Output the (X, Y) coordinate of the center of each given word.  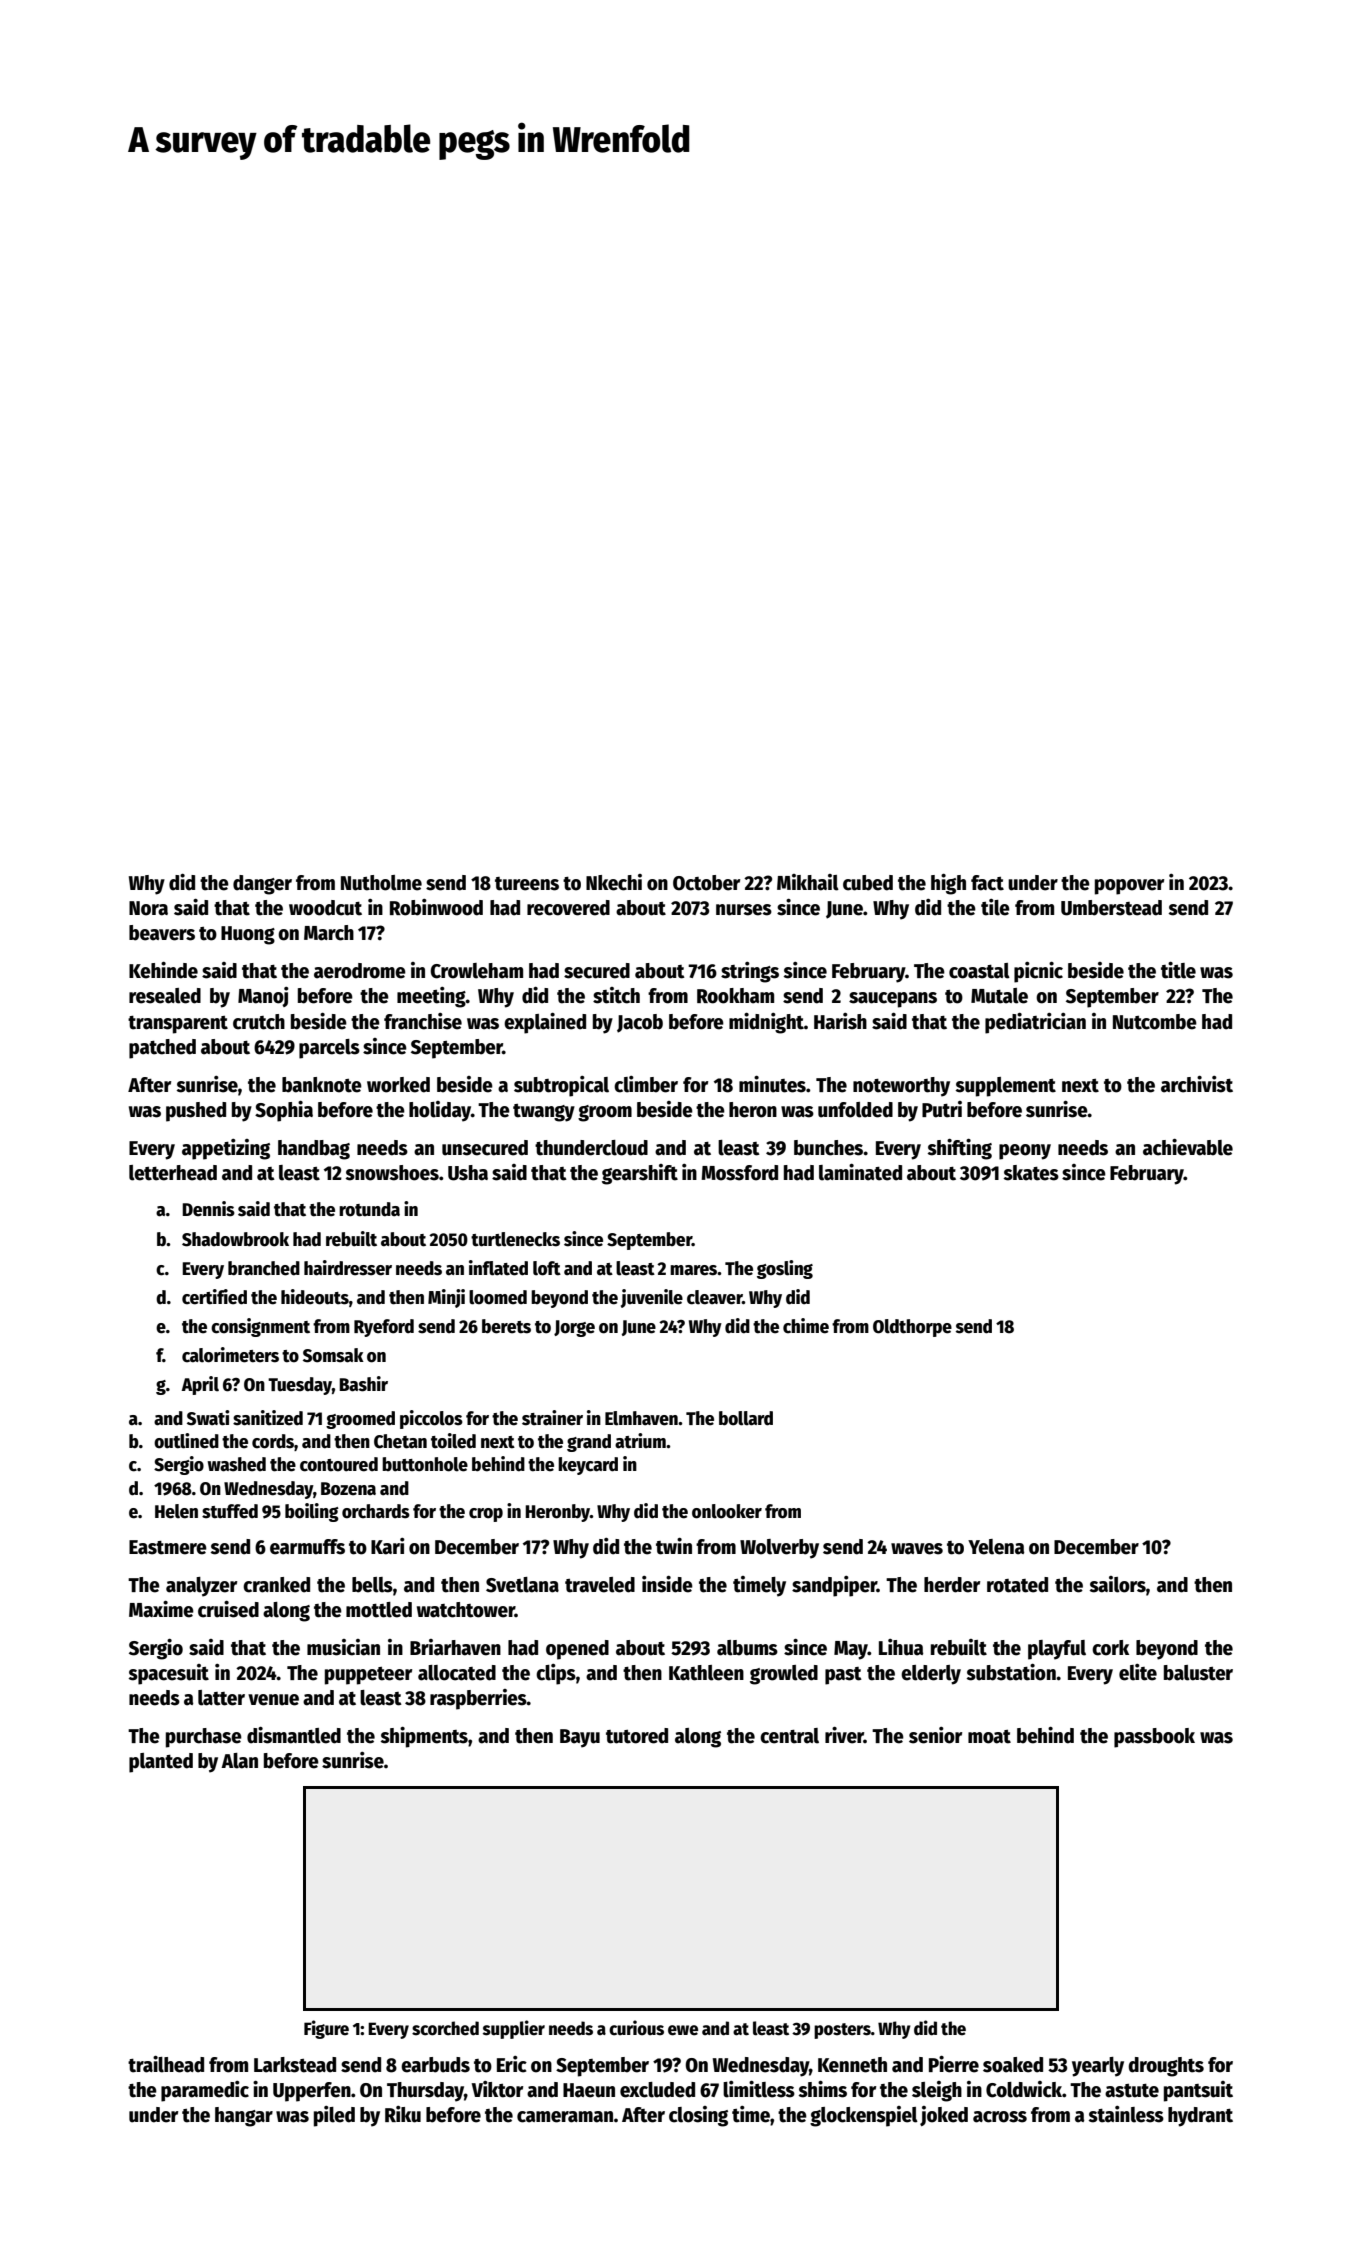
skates (1031, 1173)
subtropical (561, 1086)
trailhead (166, 2064)
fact (987, 883)
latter (221, 1698)
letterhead (173, 1173)
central (789, 1736)
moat (989, 1737)
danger (262, 885)
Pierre (954, 2064)
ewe (683, 2030)
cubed (868, 883)
